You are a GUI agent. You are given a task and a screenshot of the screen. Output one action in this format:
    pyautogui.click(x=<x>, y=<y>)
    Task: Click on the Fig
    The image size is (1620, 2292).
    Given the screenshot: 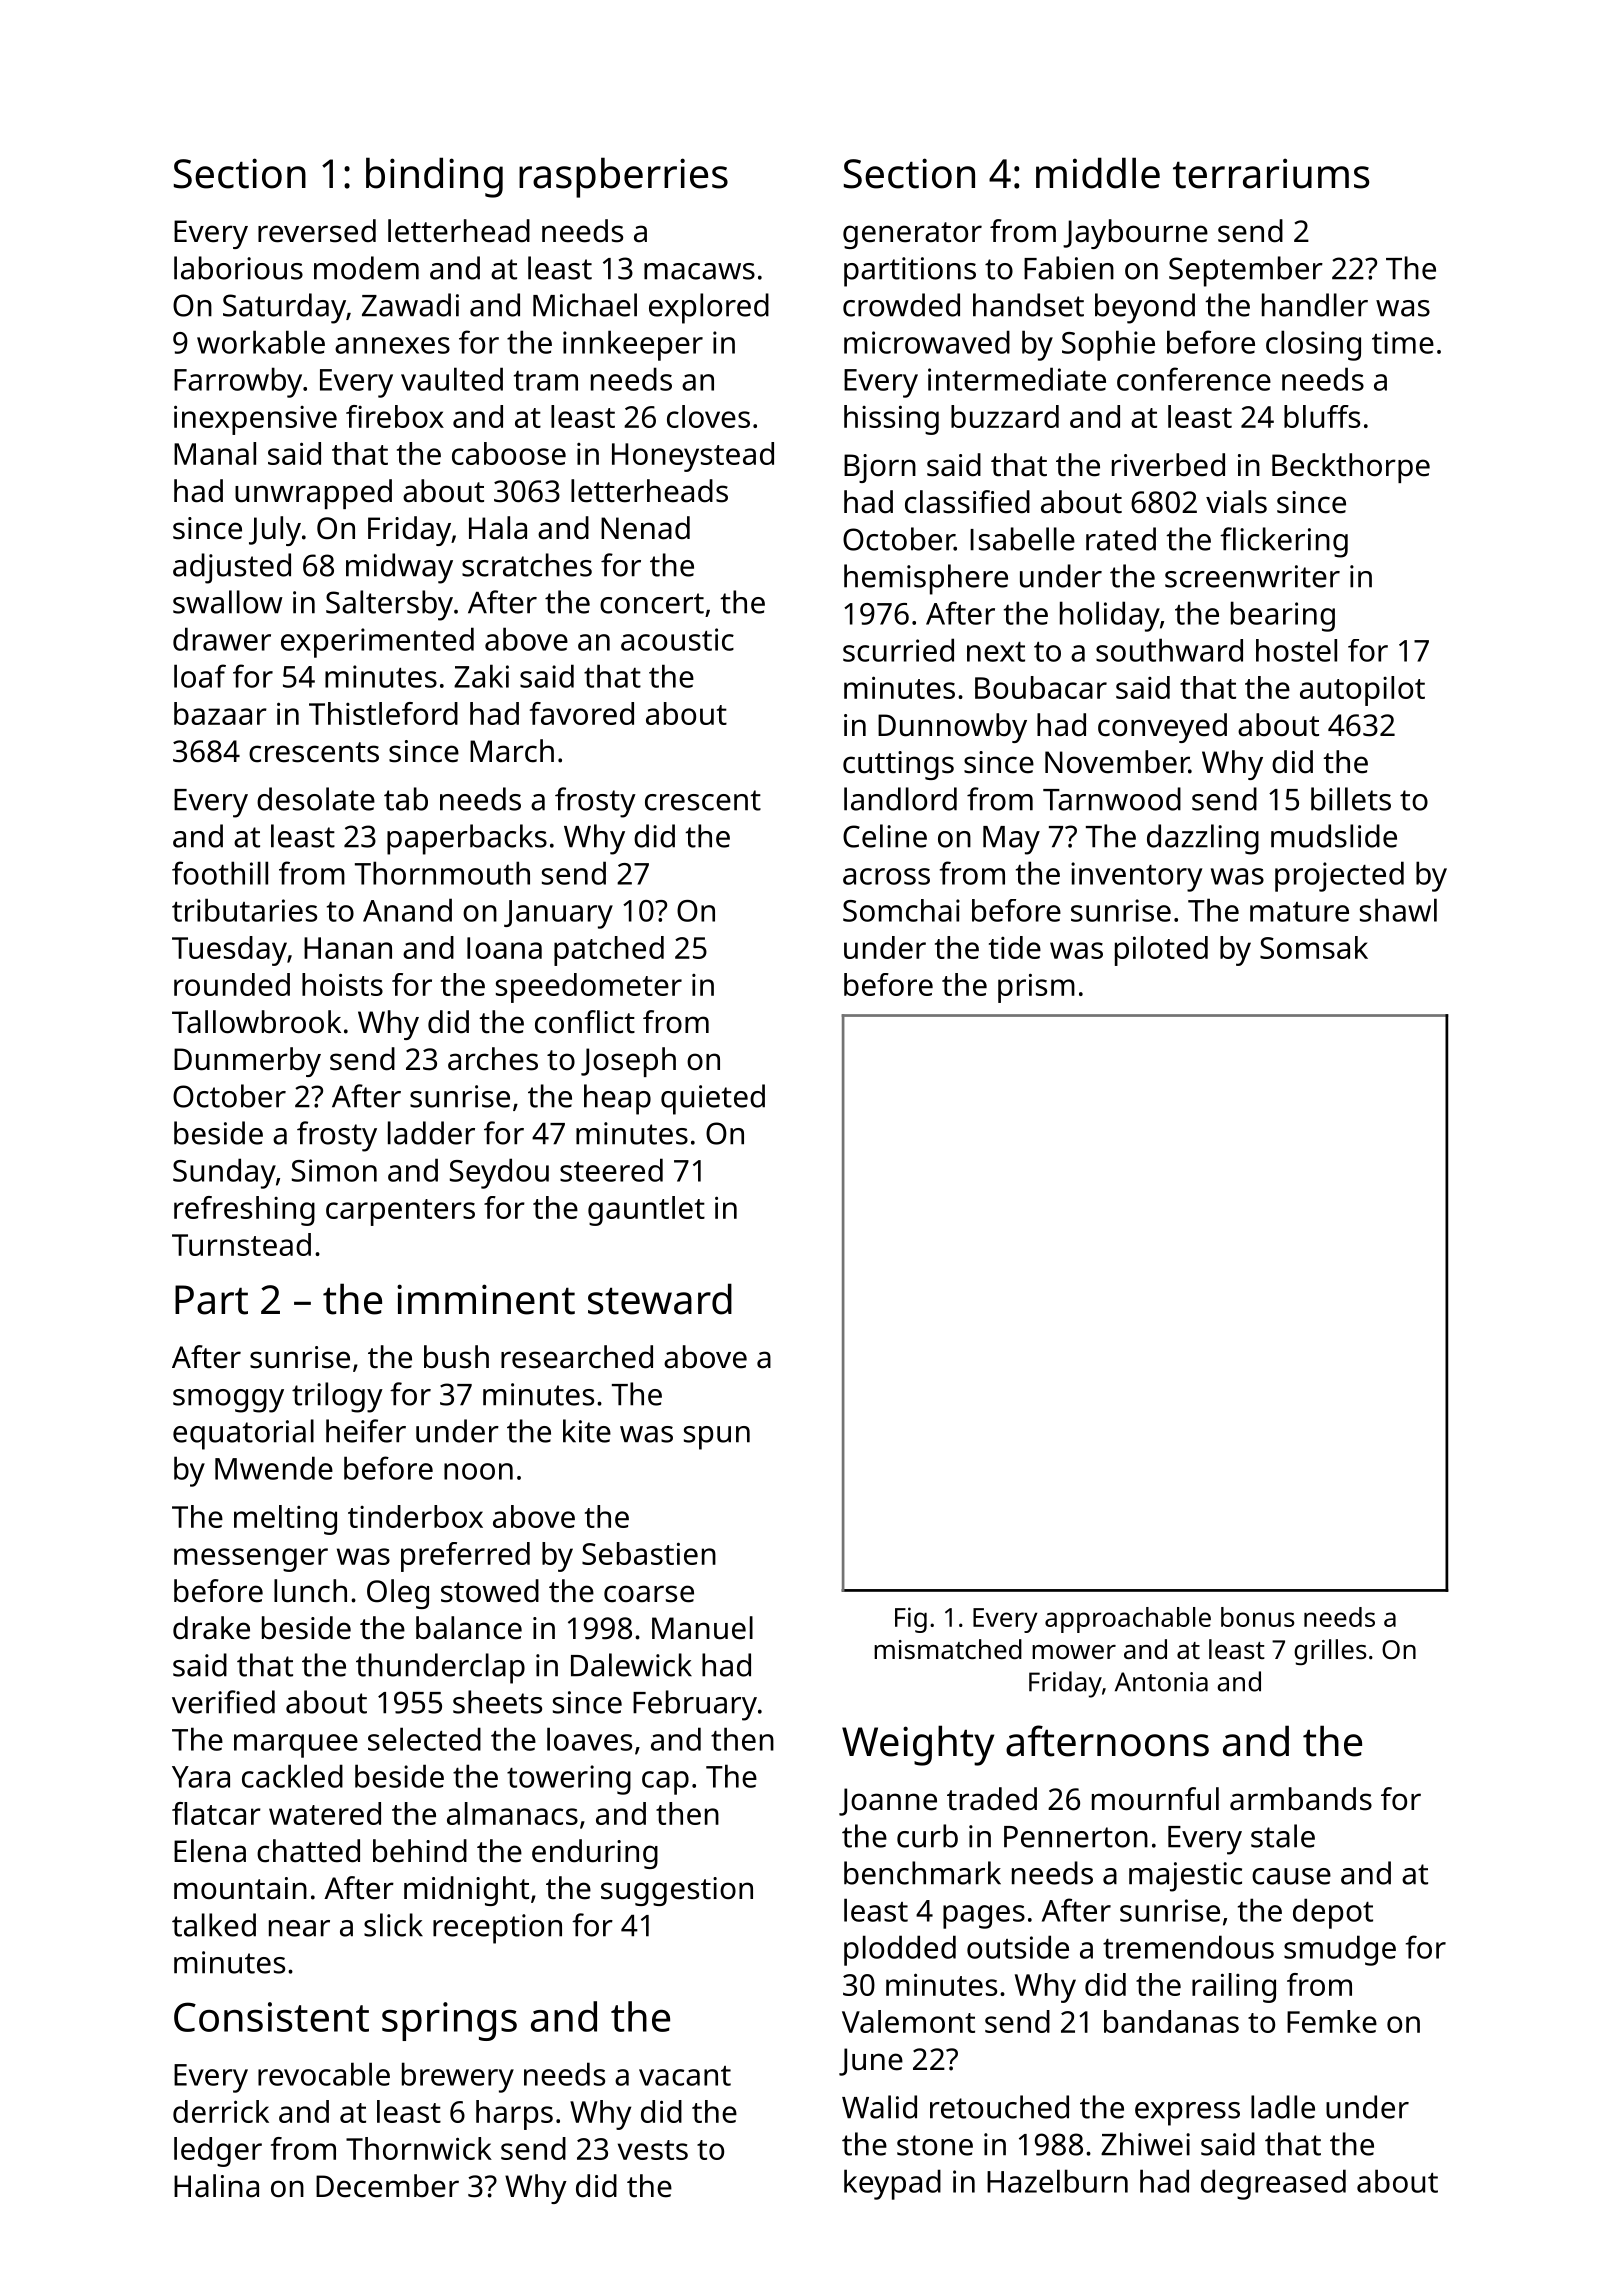 What is the action you would take?
    pyautogui.click(x=911, y=1620)
